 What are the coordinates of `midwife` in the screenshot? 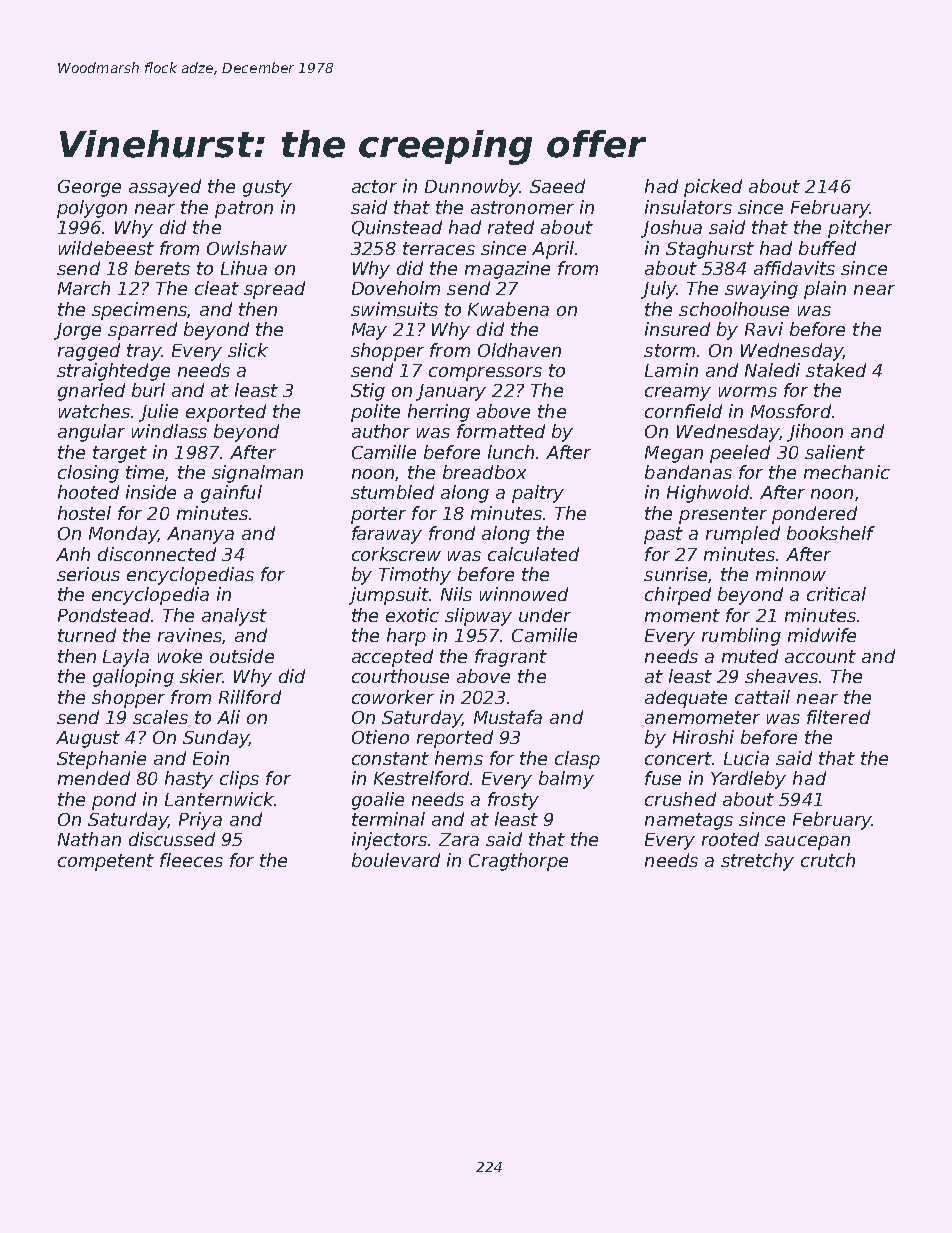 It's located at (822, 635).
